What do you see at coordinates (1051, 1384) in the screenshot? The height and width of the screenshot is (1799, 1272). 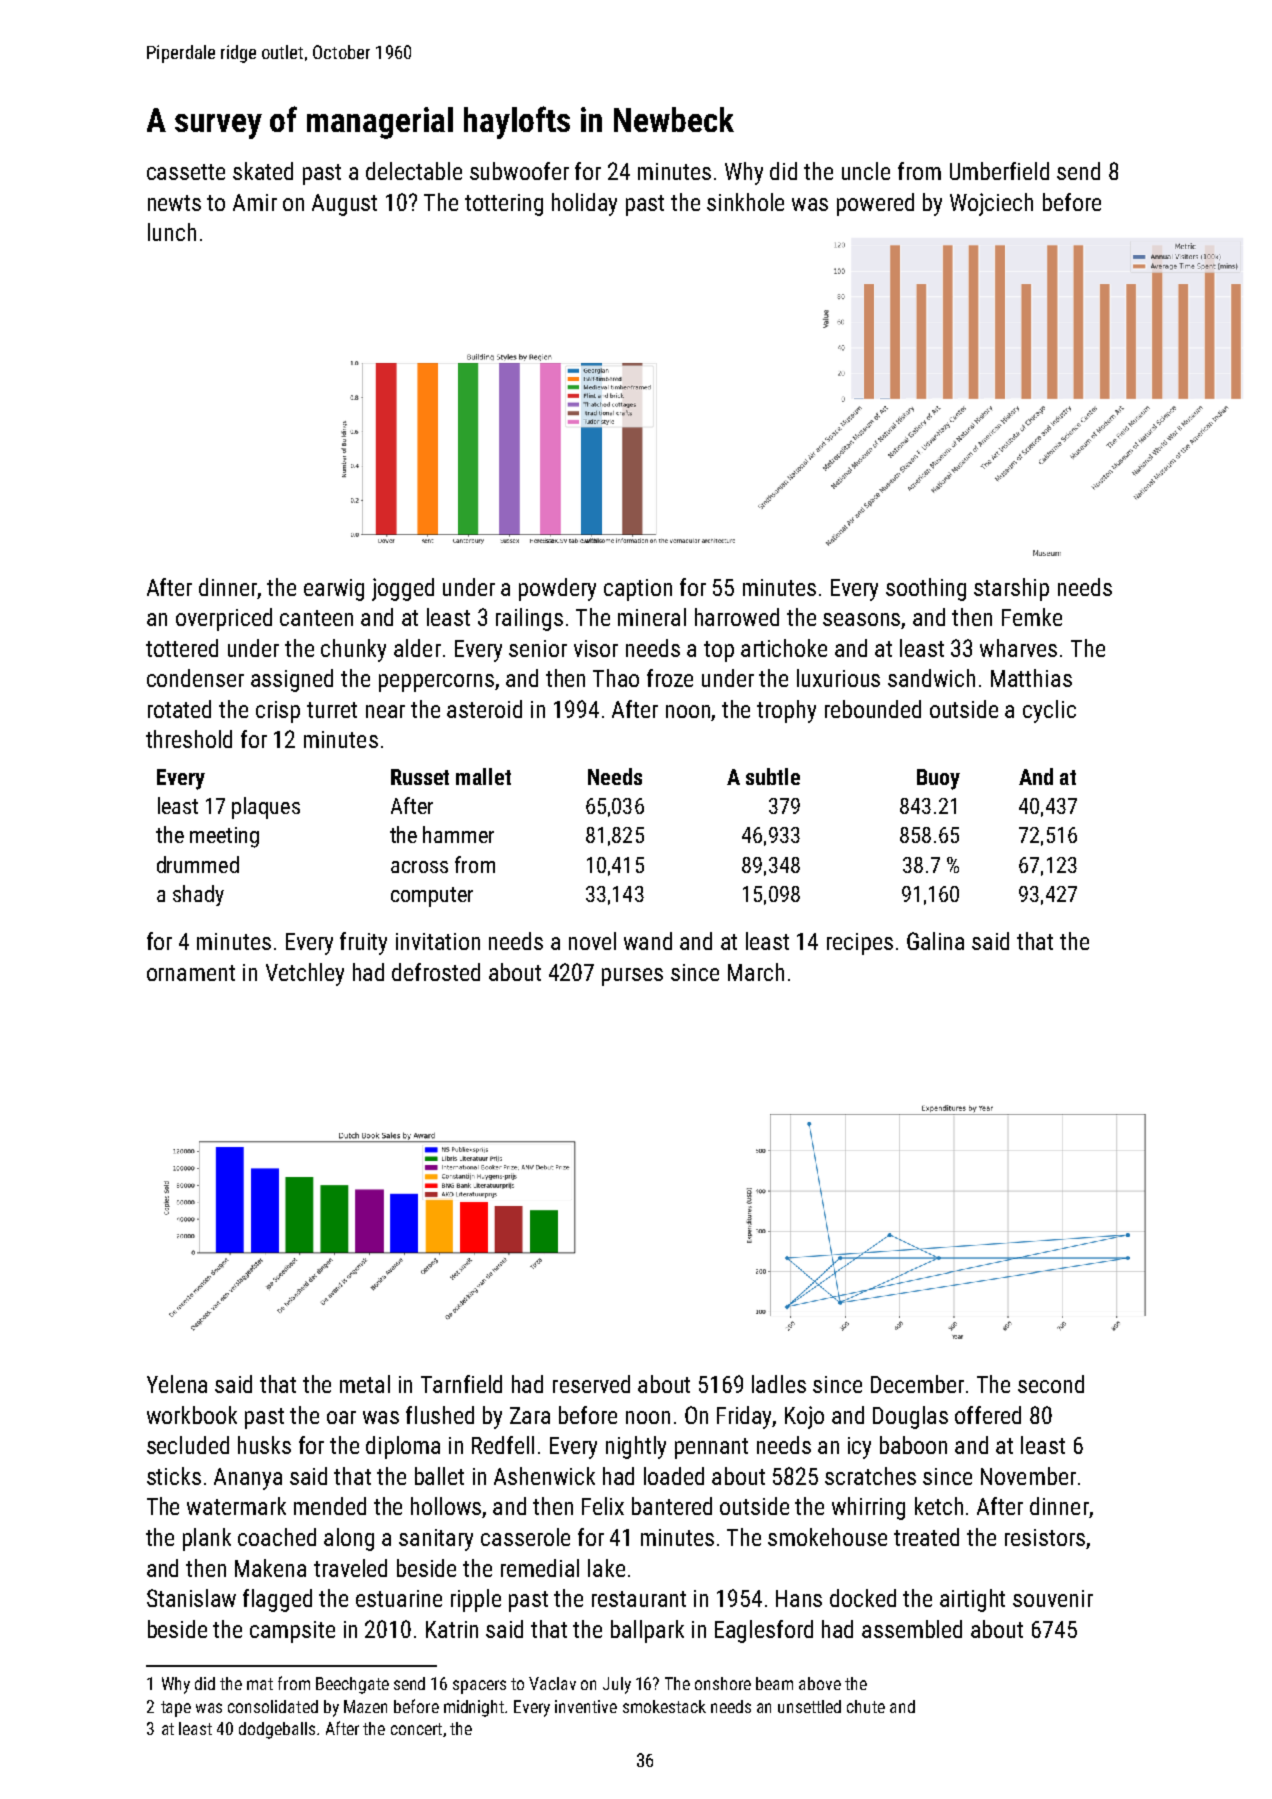 I see `second` at bounding box center [1051, 1384].
